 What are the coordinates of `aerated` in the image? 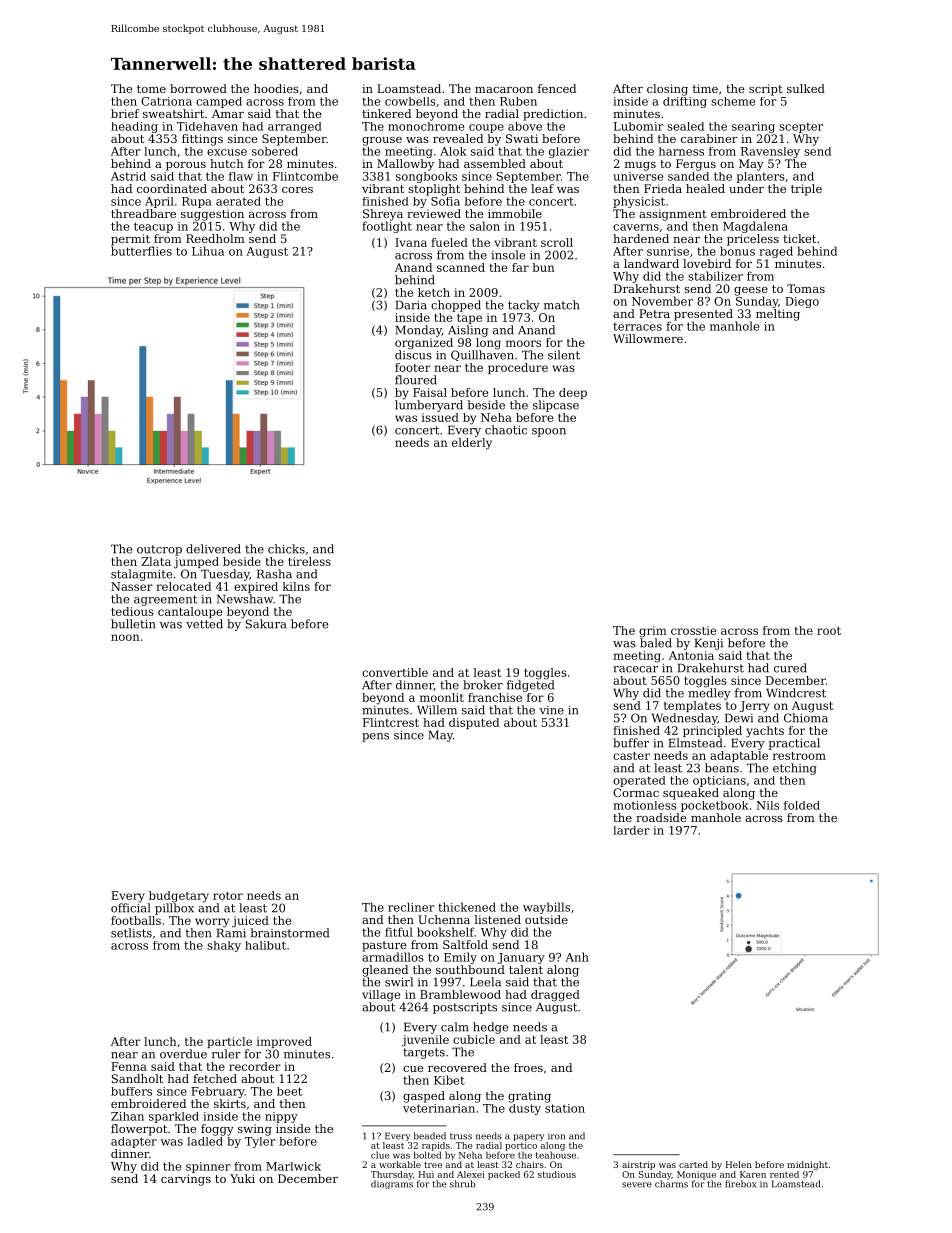 It's located at (238, 201).
